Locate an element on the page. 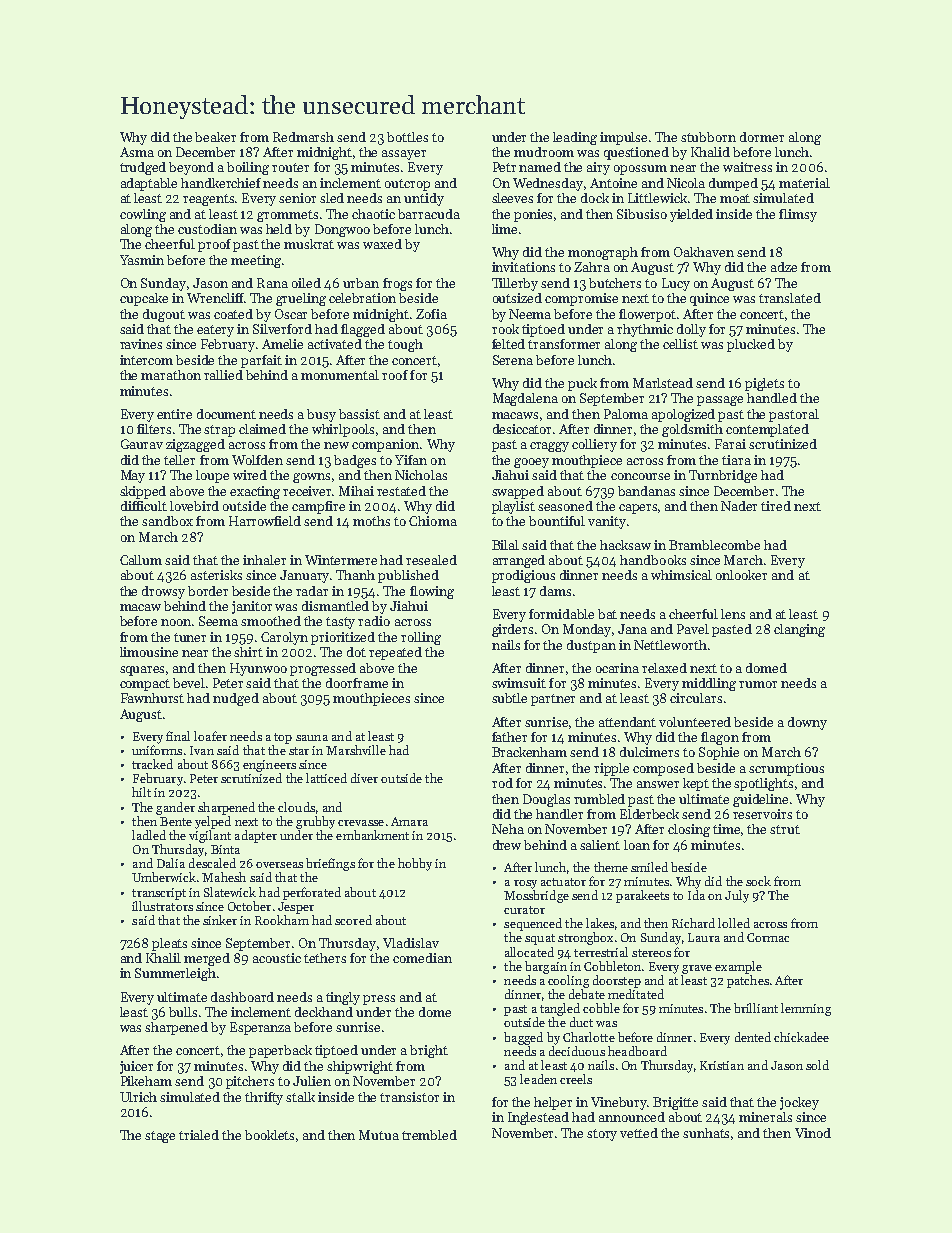 This document has width=952, height=1233. bright is located at coordinates (429, 1051).
